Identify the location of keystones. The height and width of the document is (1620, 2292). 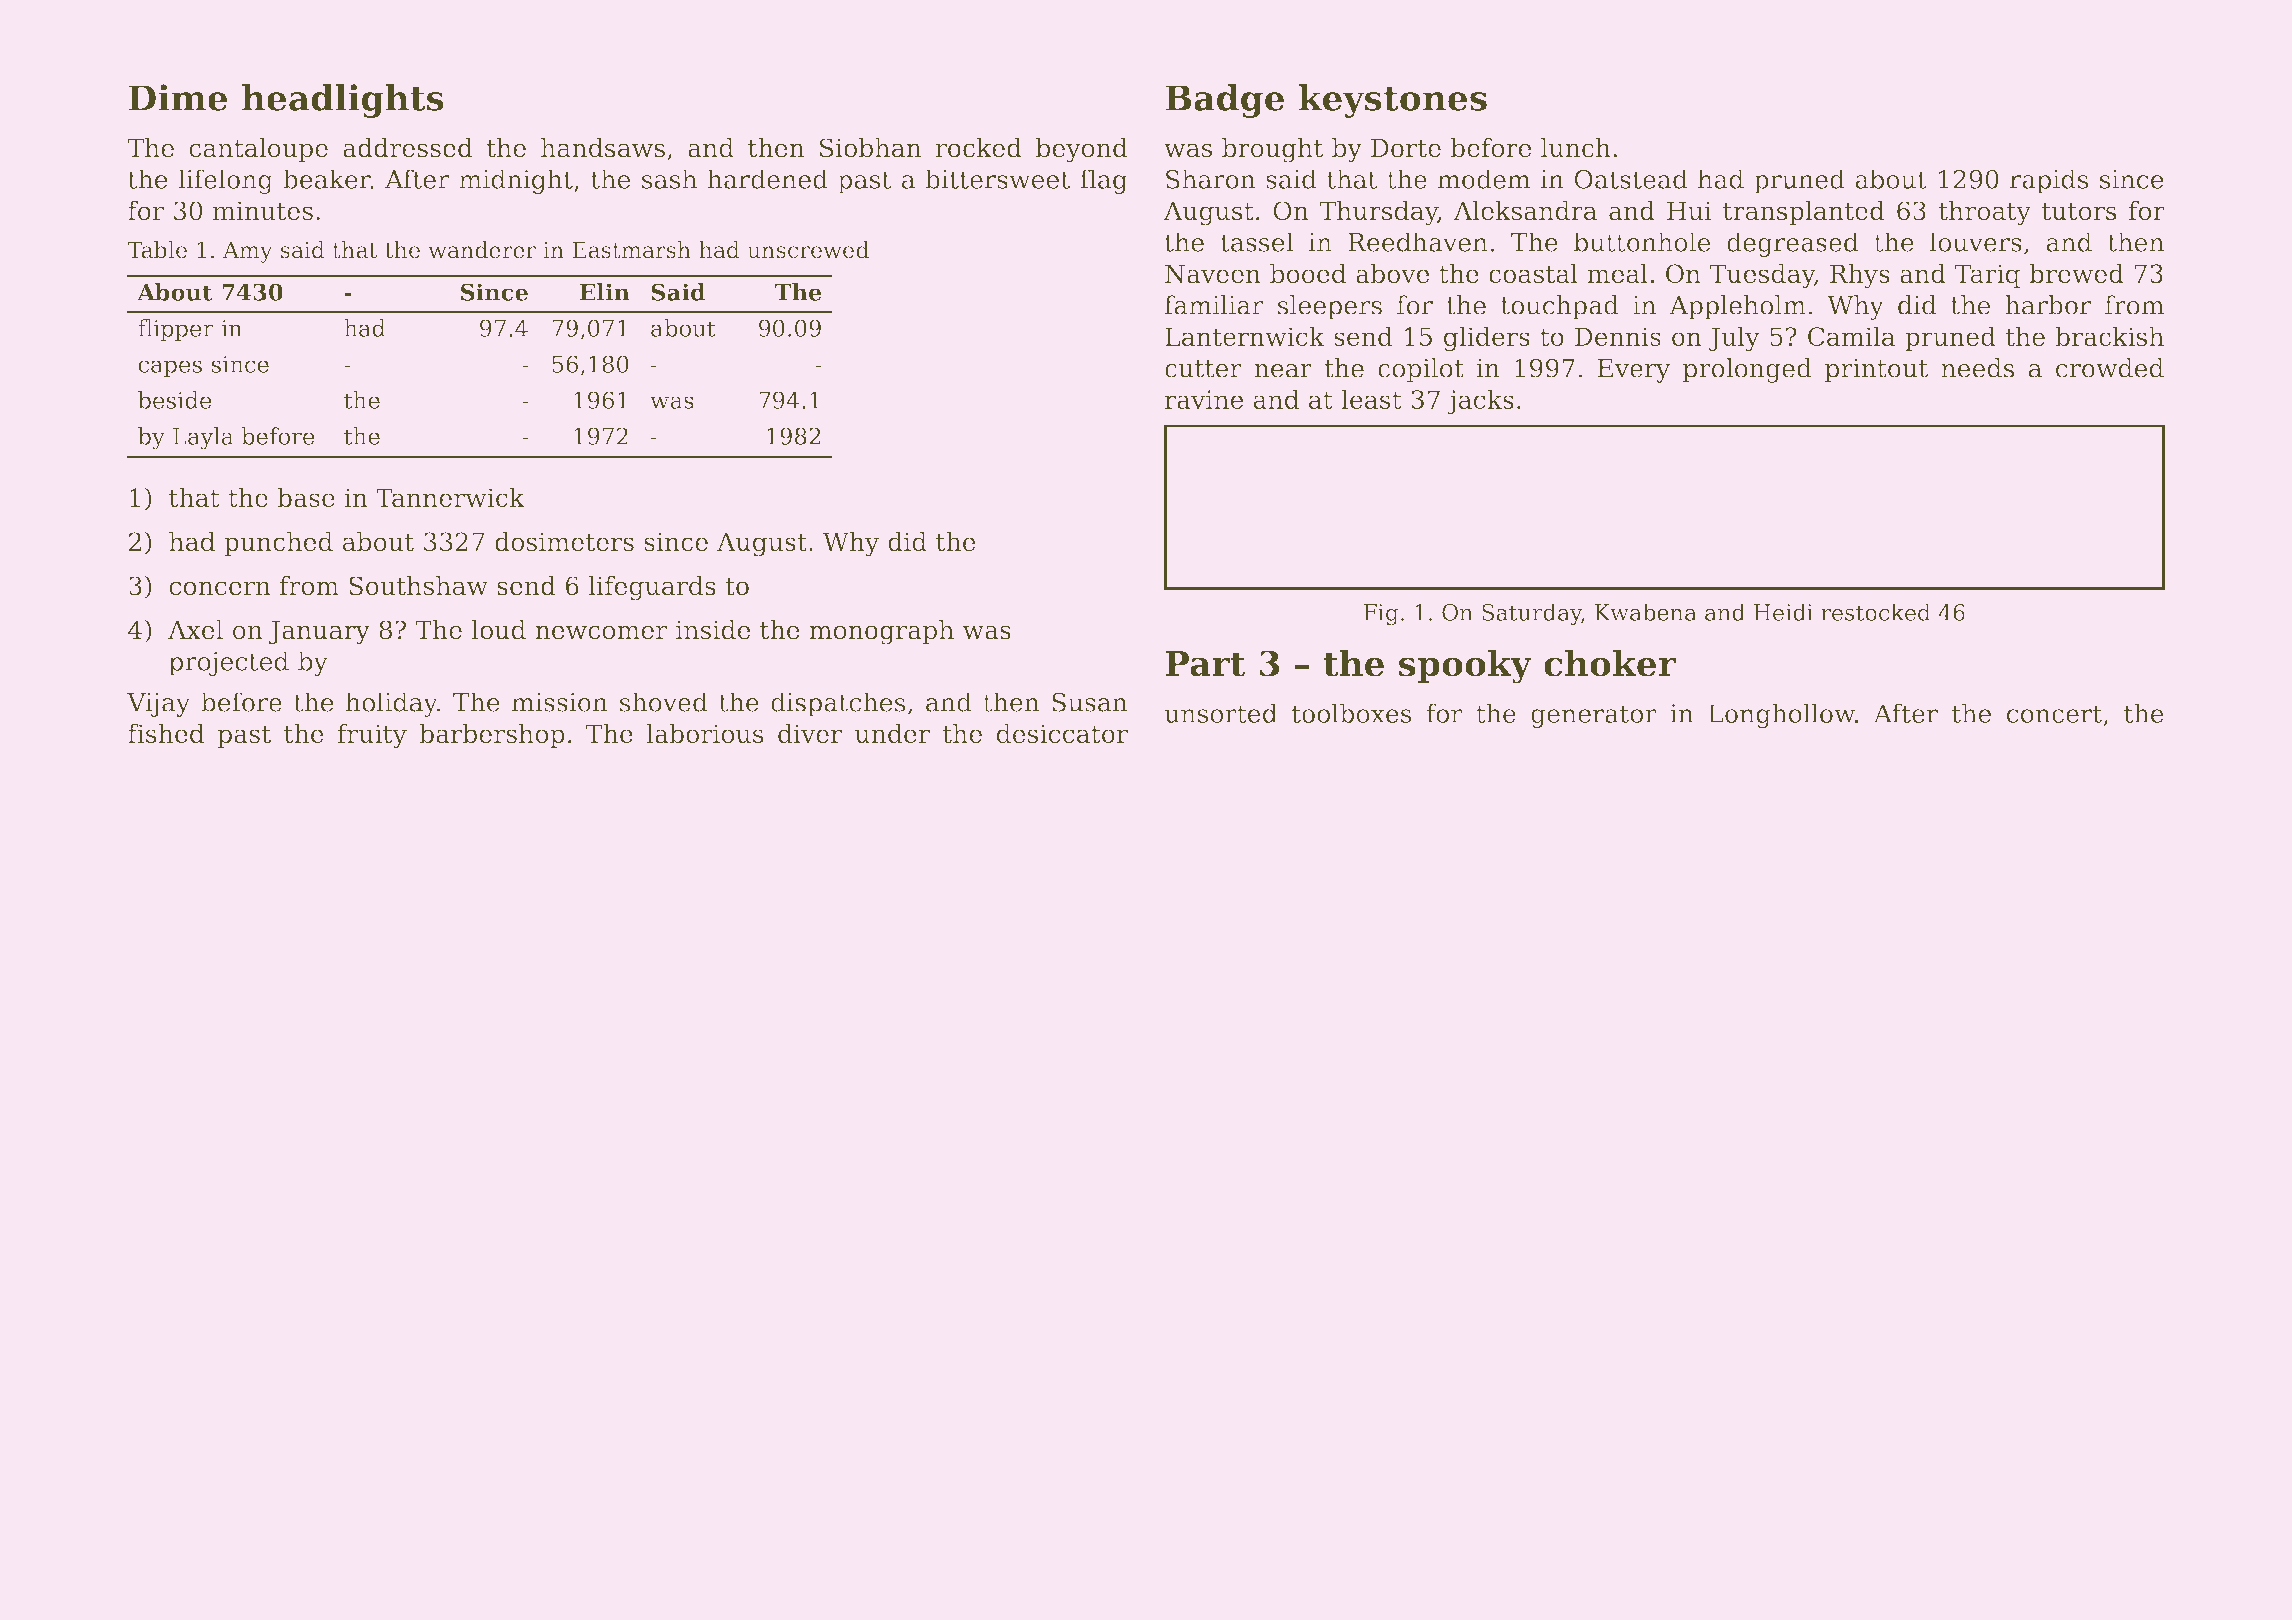
(1393, 101).
